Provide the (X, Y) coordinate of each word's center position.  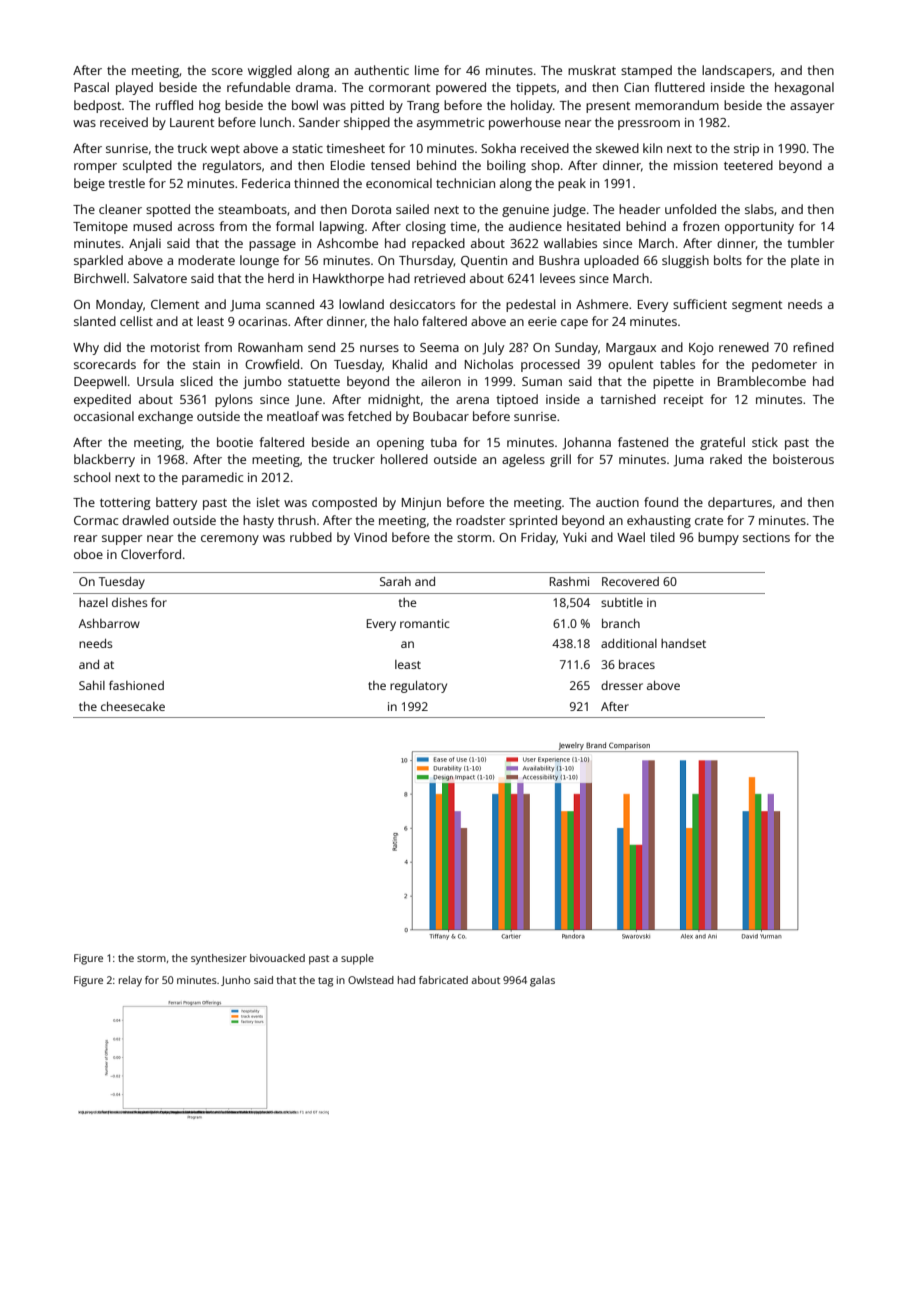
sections (766, 537)
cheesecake (133, 706)
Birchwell (100, 278)
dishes (130, 602)
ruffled (174, 105)
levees (557, 278)
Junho (235, 981)
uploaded (611, 261)
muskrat (592, 70)
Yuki (575, 537)
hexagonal (804, 88)
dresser (622, 685)
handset (683, 643)
